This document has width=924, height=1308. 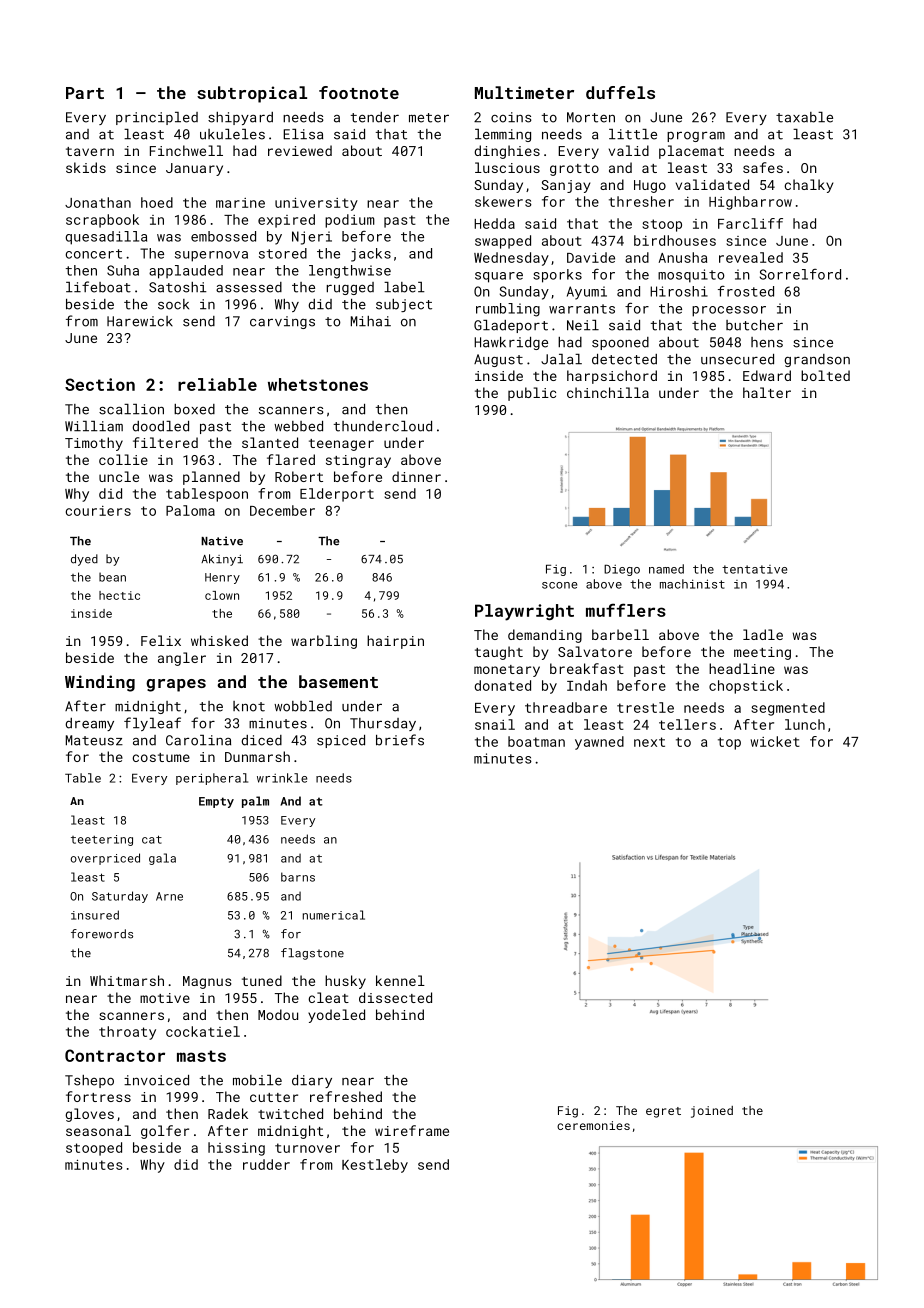 What do you see at coordinates (182, 659) in the document?
I see `angler` at bounding box center [182, 659].
